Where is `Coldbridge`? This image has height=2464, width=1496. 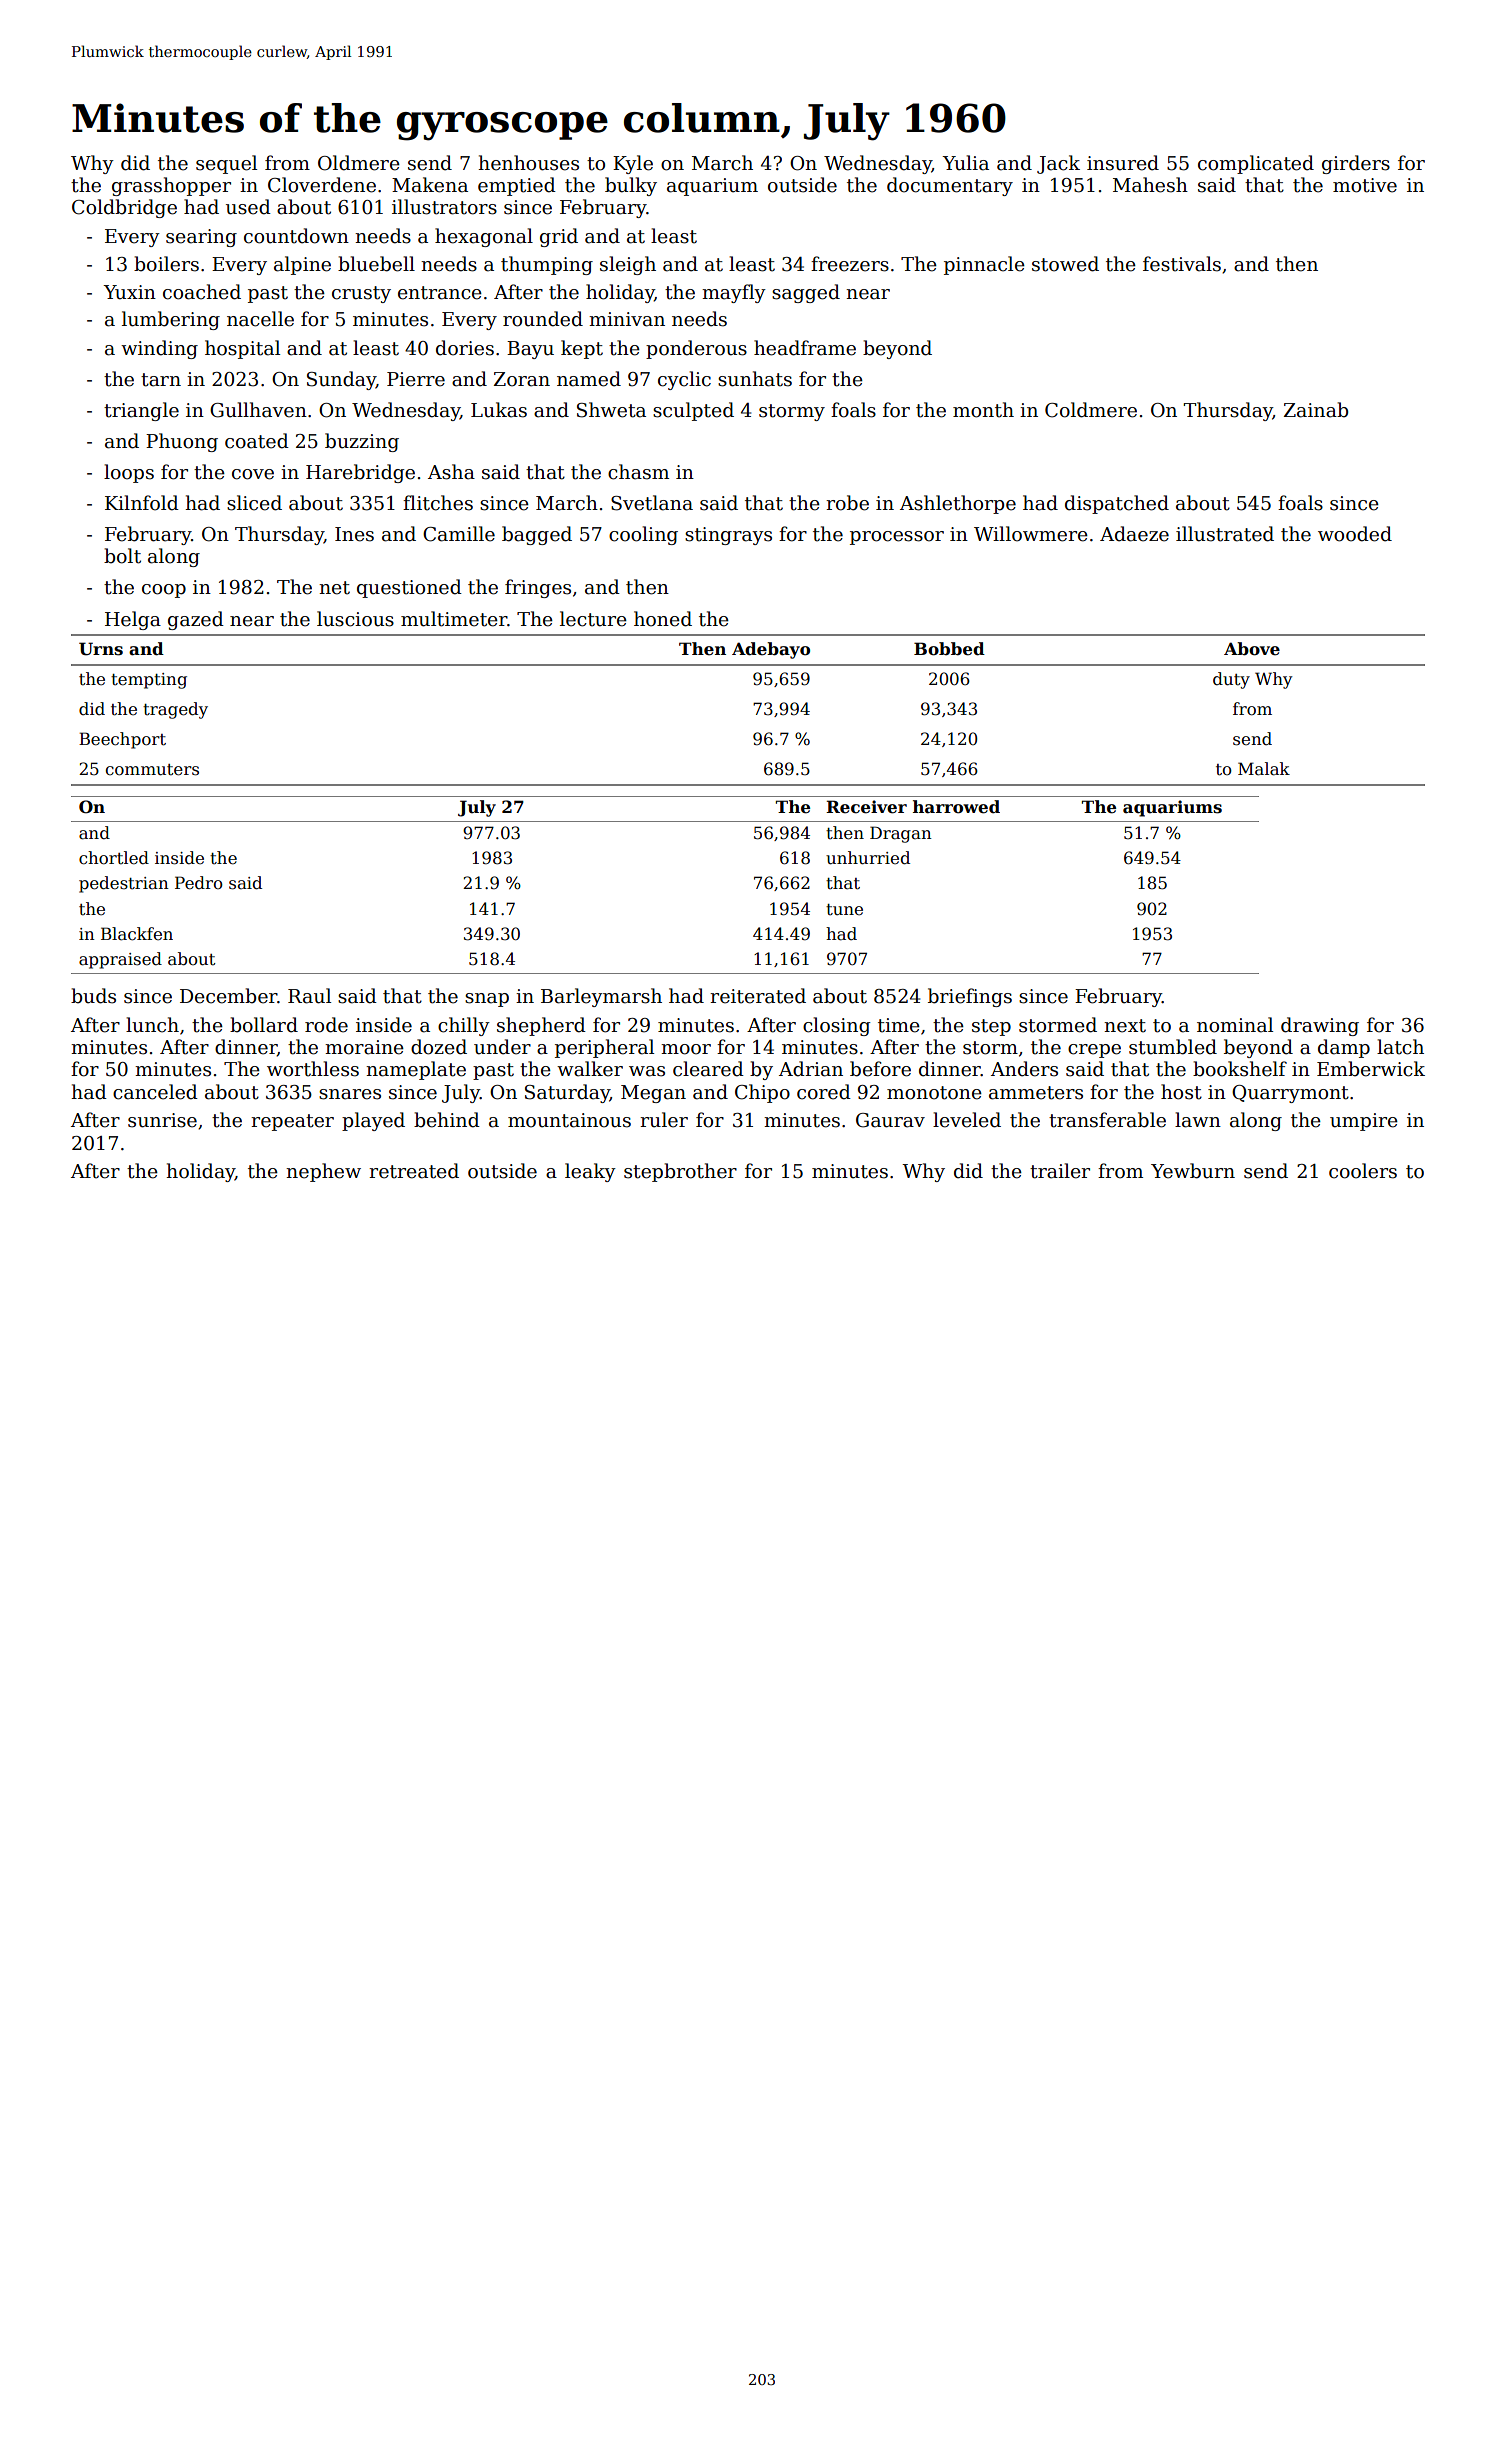 Coldbridge is located at coordinates (124, 208).
